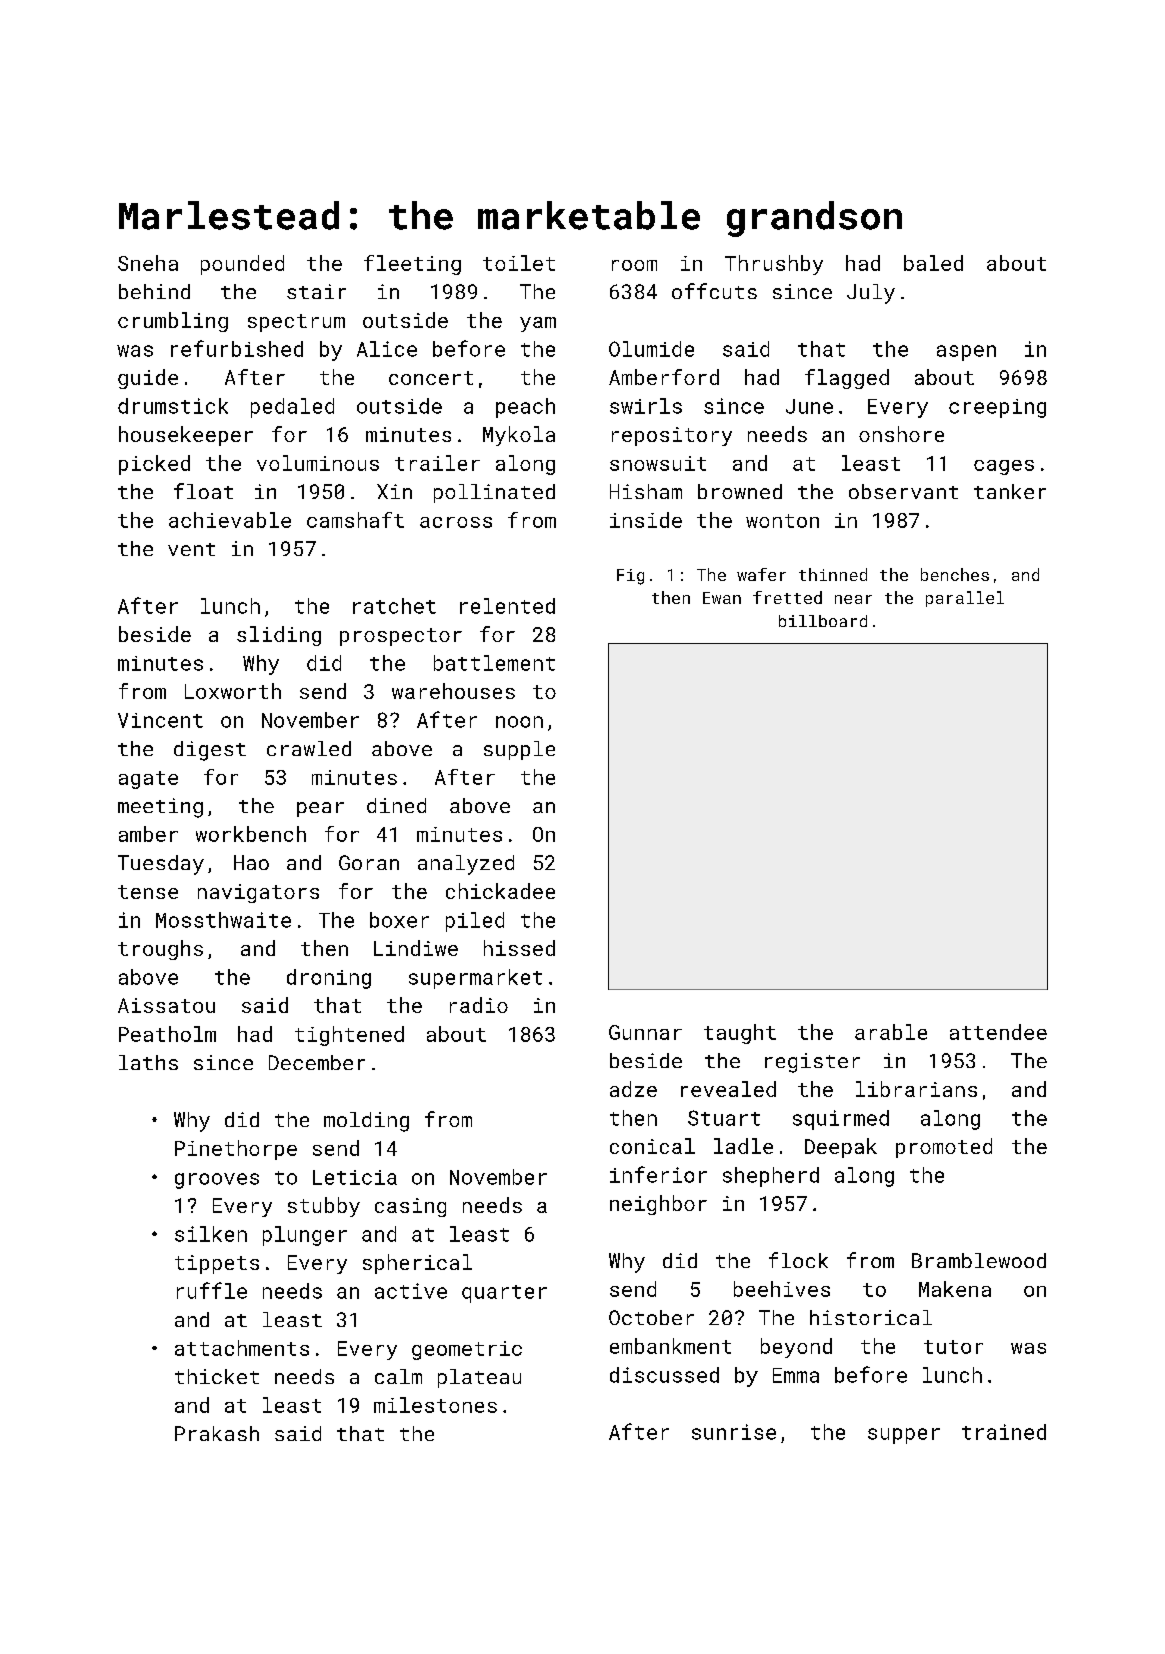 Image resolution: width=1165 pixels, height=1654 pixels. I want to click on onshore, so click(901, 434).
